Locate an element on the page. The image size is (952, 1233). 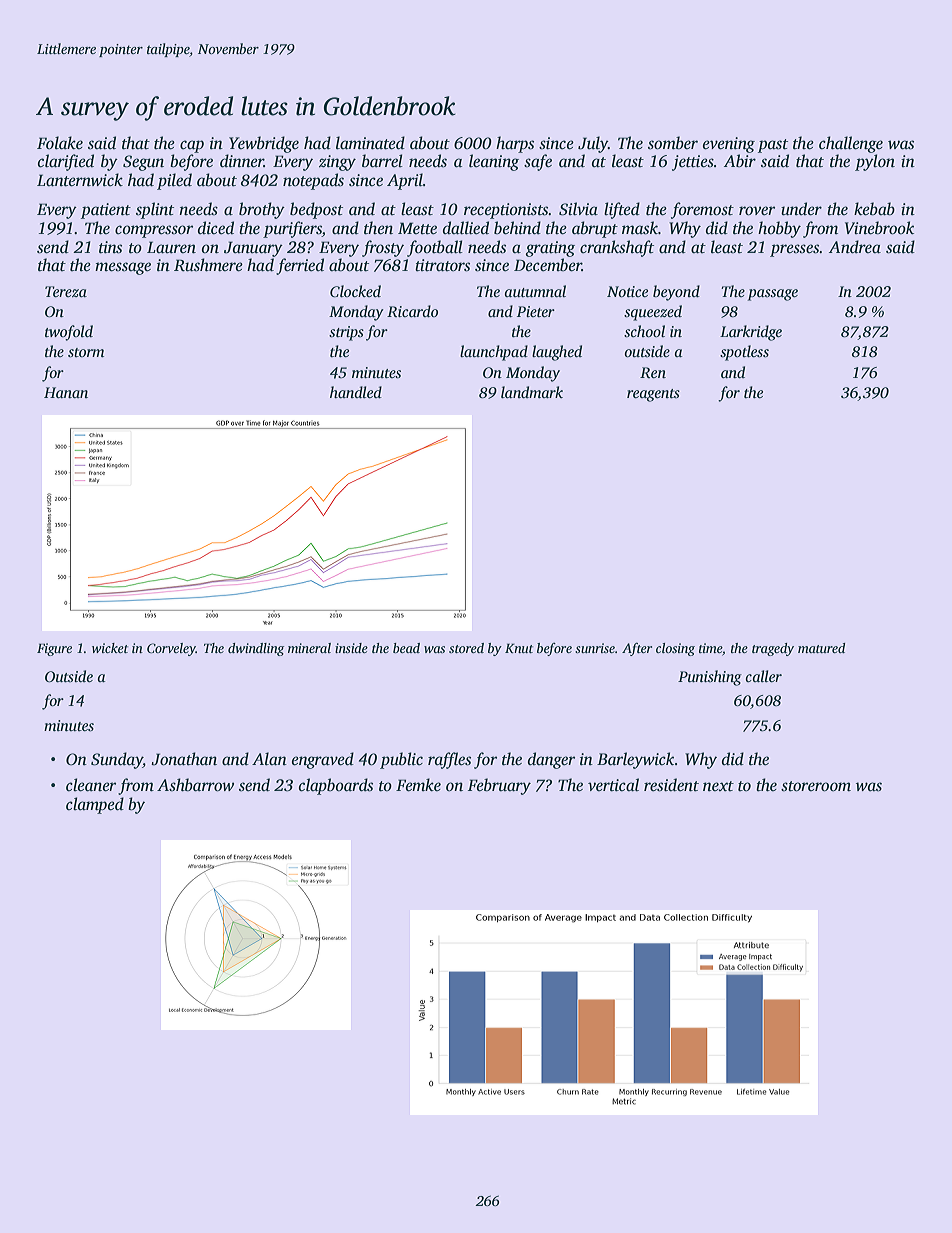
tragedy is located at coordinates (773, 649).
